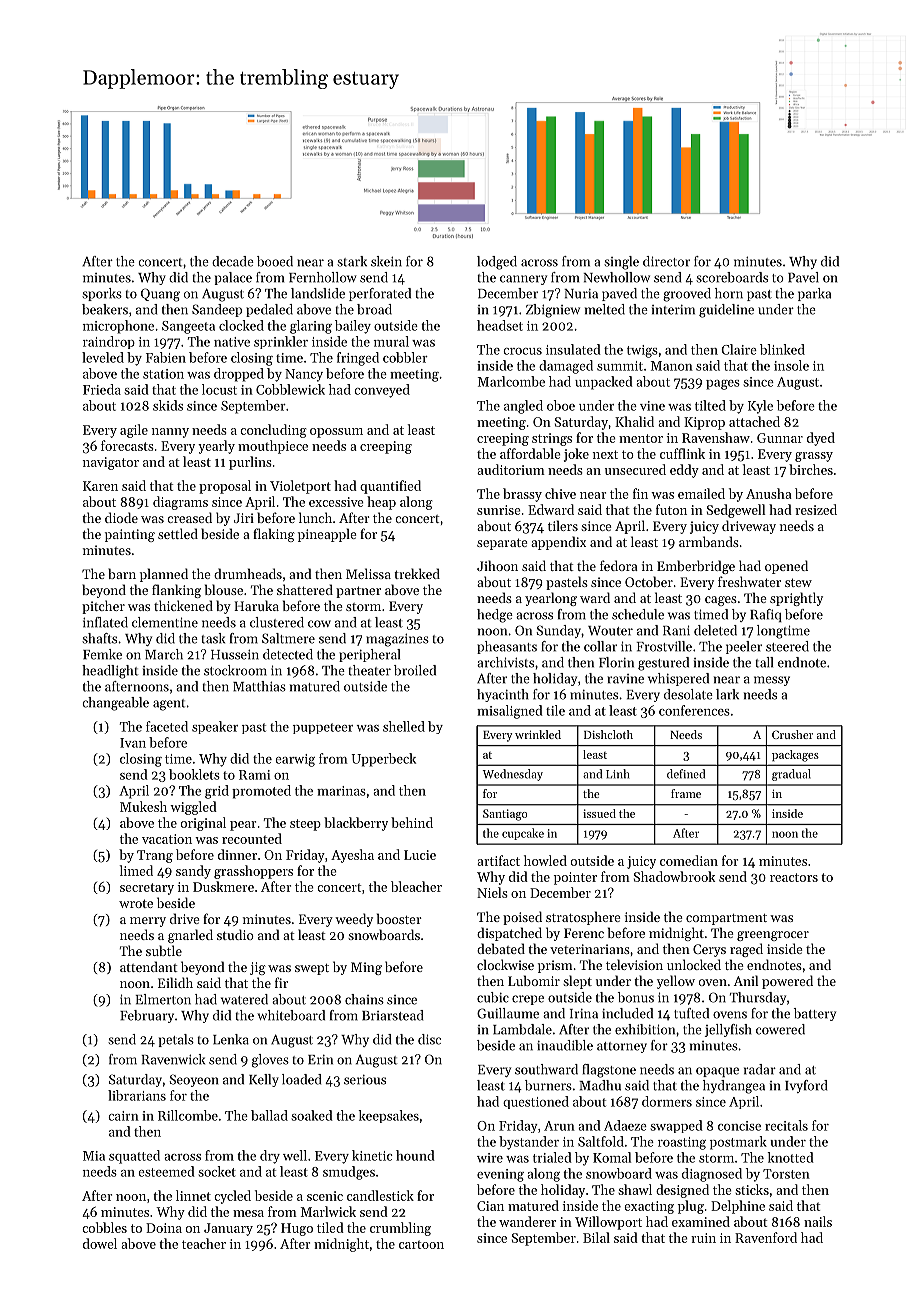 The image size is (924, 1308). Describe the element at coordinates (223, 886) in the page. I see `Duskmere` at that location.
